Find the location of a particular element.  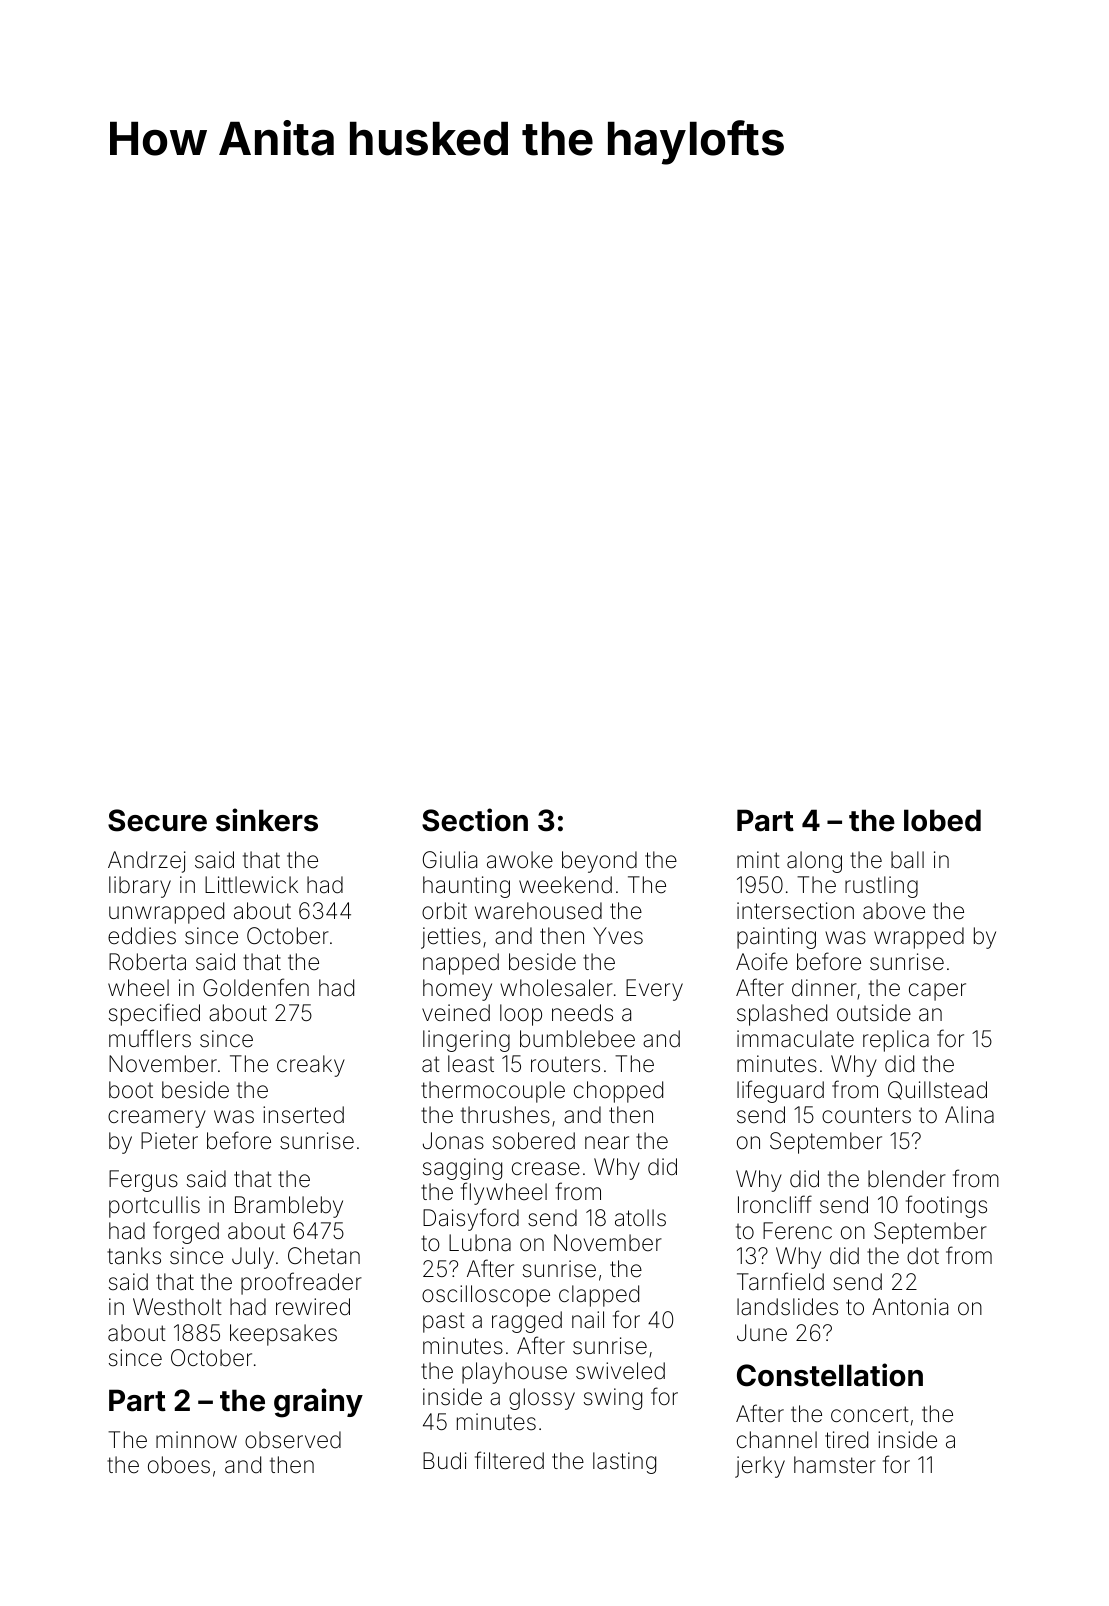

weekend is located at coordinates (565, 885).
